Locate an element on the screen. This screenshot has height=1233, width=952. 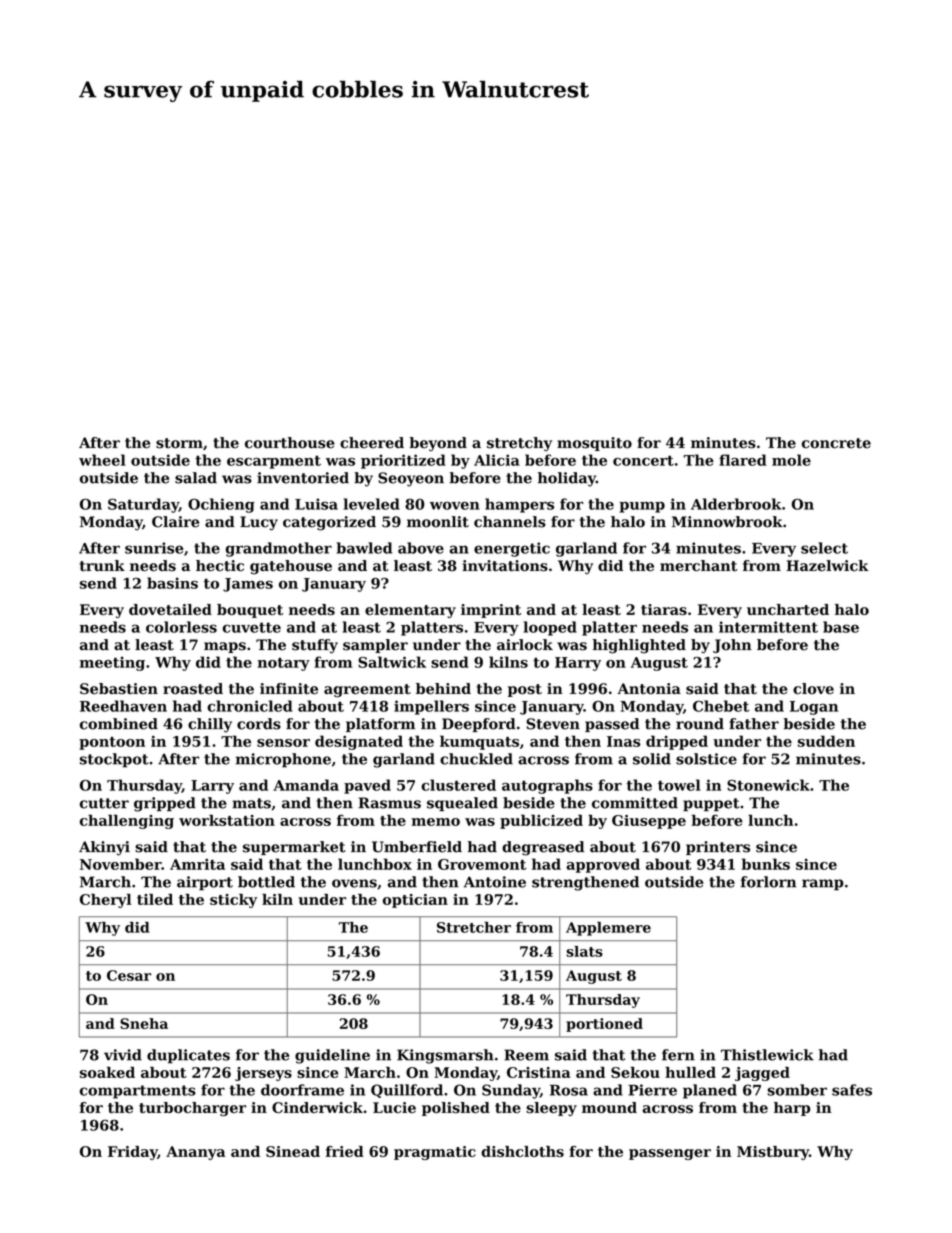
Thistlewick is located at coordinates (767, 1055).
